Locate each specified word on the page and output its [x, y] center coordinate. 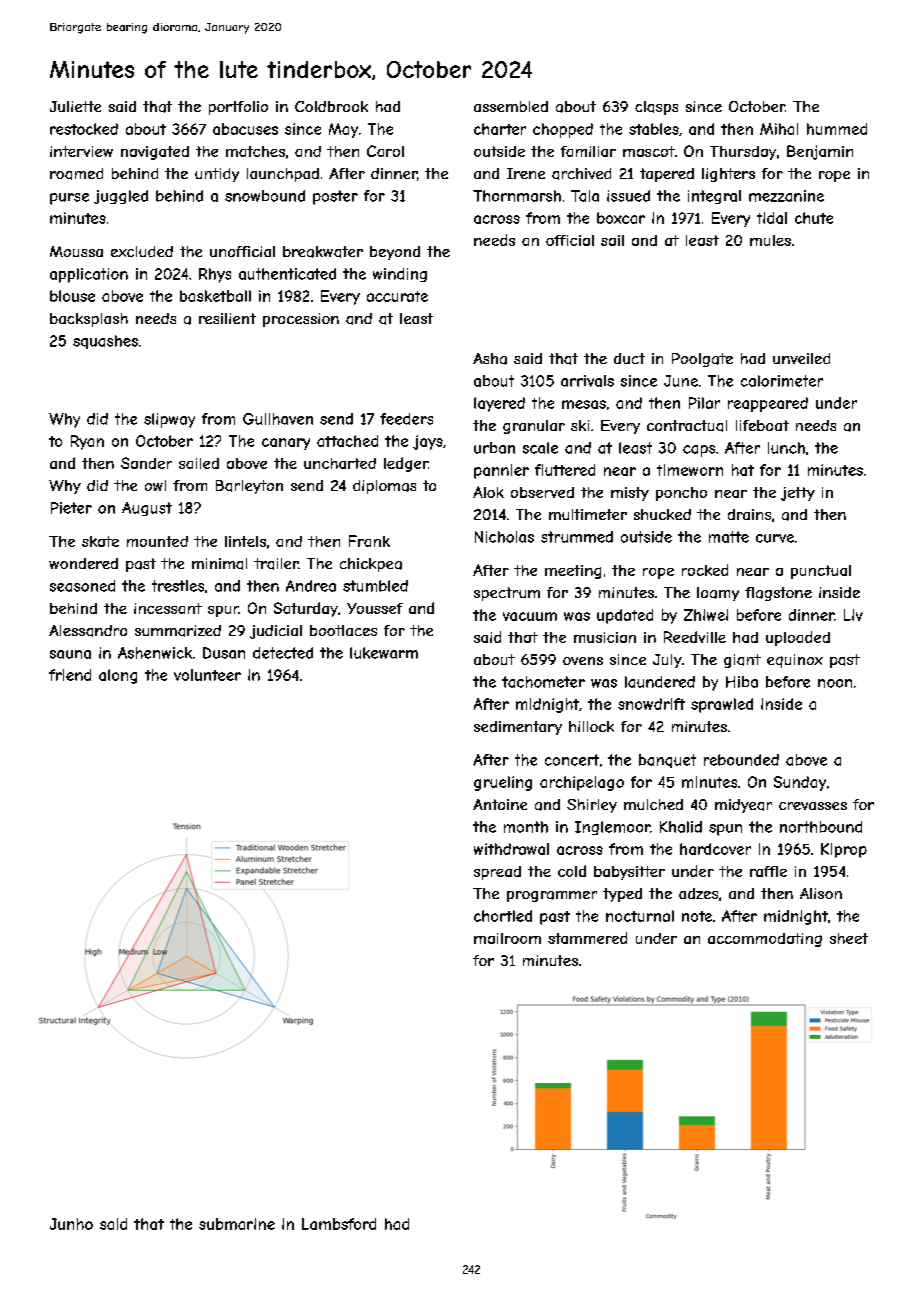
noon [835, 683]
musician [605, 637]
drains [749, 514]
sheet [849, 938]
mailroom [507, 938]
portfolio [238, 108]
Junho [71, 1224]
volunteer [207, 675]
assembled [511, 106]
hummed [837, 129]
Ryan [87, 442]
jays [428, 442]
